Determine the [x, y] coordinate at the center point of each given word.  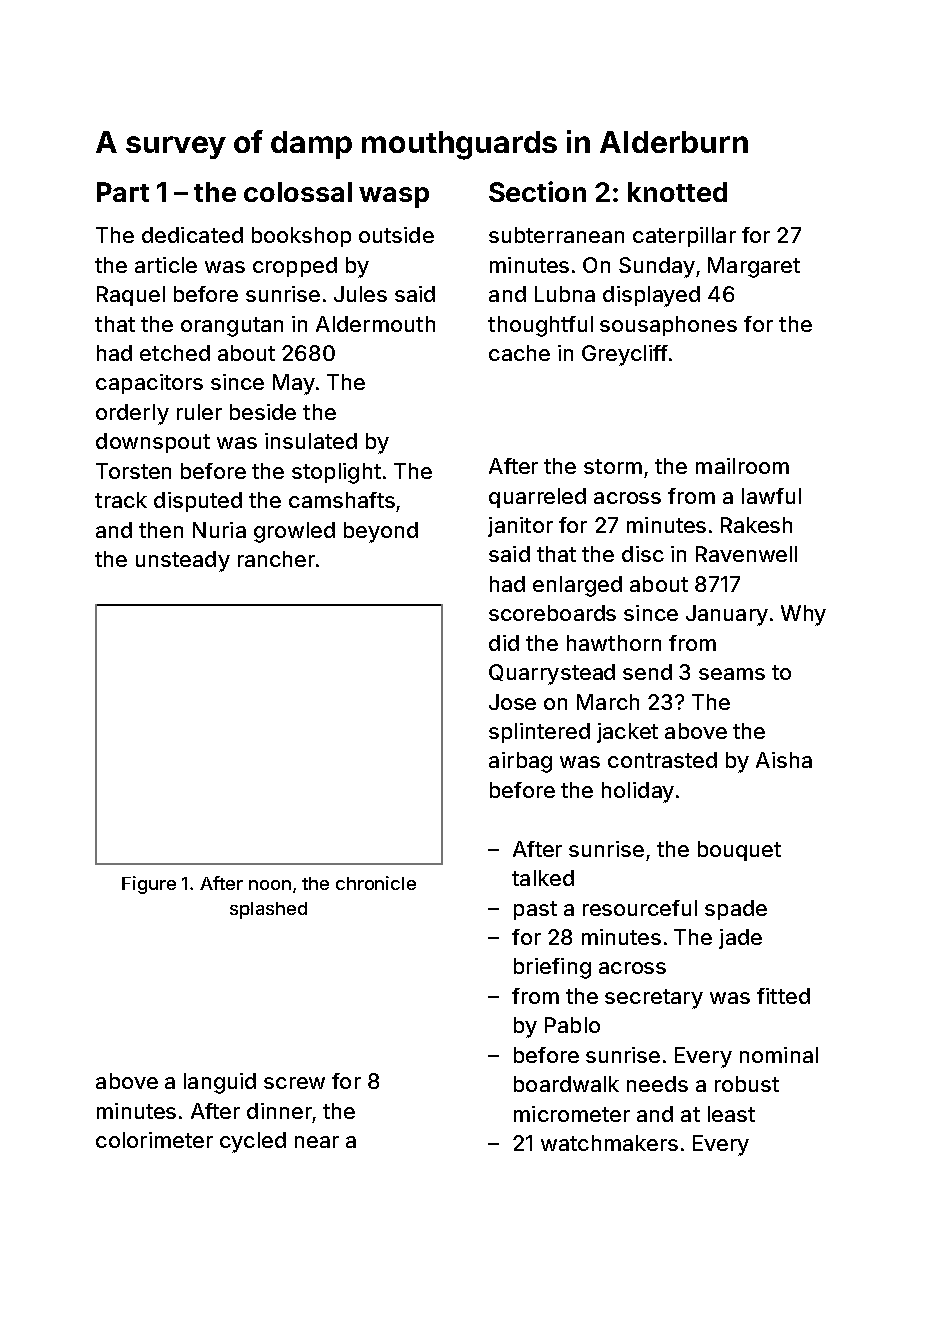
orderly [132, 414]
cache [519, 353]
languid [220, 1083]
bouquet [739, 851]
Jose [512, 702]
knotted [677, 192]
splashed [268, 910]
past [535, 910]
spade [736, 910]
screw [294, 1083]
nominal [779, 1055]
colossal [298, 192]
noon [270, 885]
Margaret [754, 267]
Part [123, 192]
